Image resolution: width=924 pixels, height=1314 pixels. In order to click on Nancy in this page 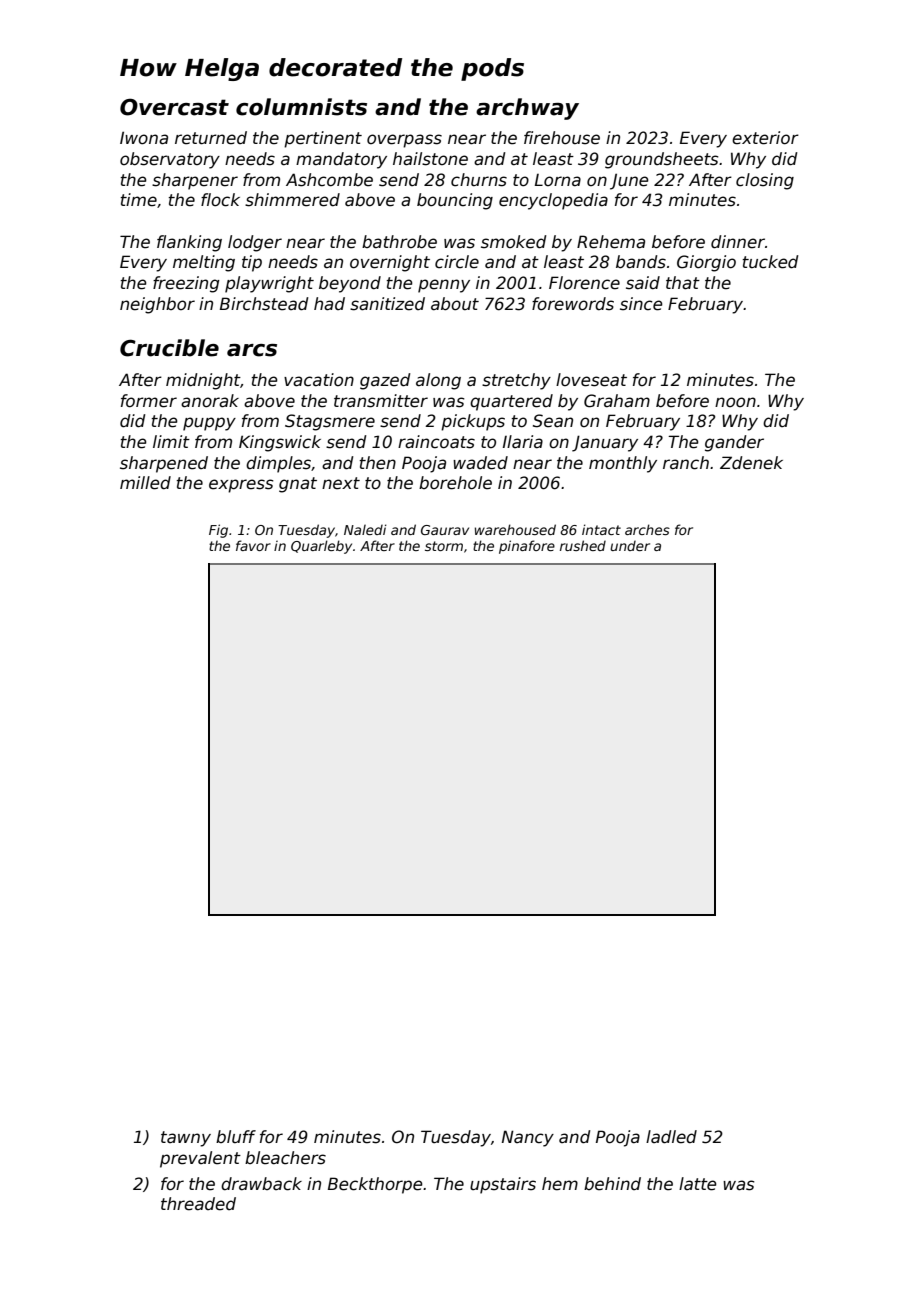, I will do `click(528, 1138)`.
